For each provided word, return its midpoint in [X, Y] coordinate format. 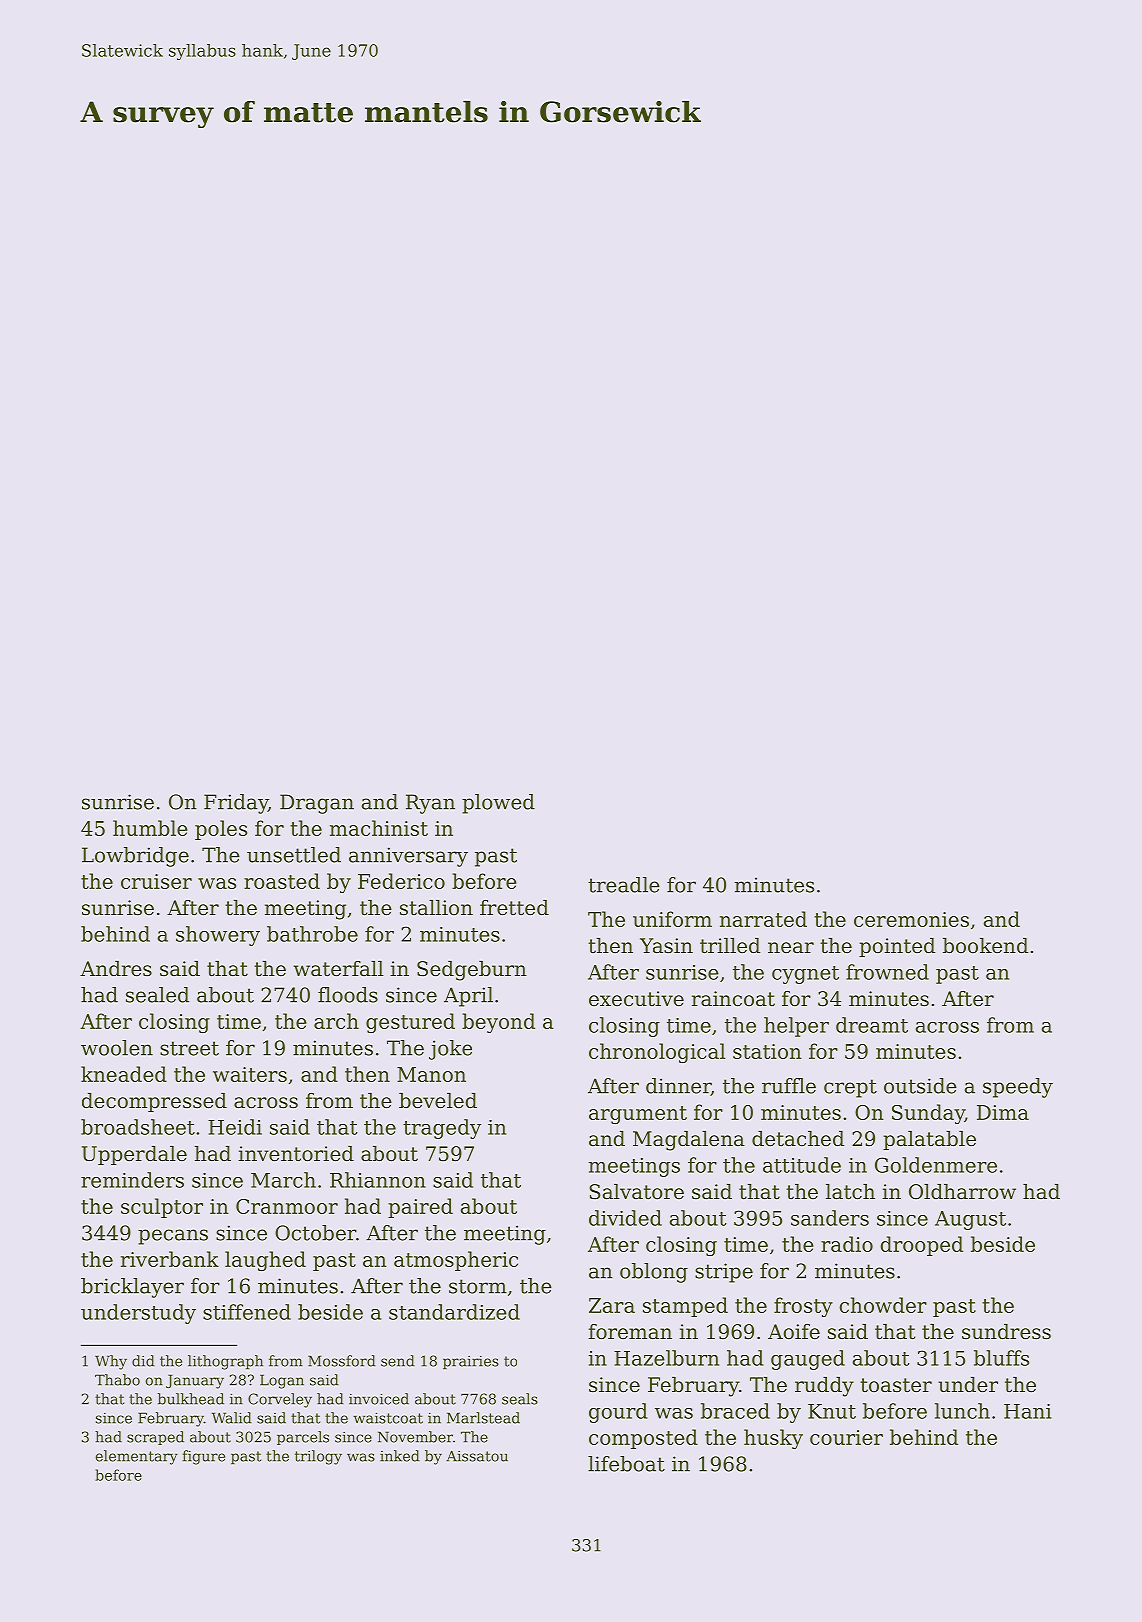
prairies [471, 1363]
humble [150, 828]
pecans [173, 1237]
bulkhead [191, 1399]
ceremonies [911, 919]
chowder [883, 1305]
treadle [624, 885]
